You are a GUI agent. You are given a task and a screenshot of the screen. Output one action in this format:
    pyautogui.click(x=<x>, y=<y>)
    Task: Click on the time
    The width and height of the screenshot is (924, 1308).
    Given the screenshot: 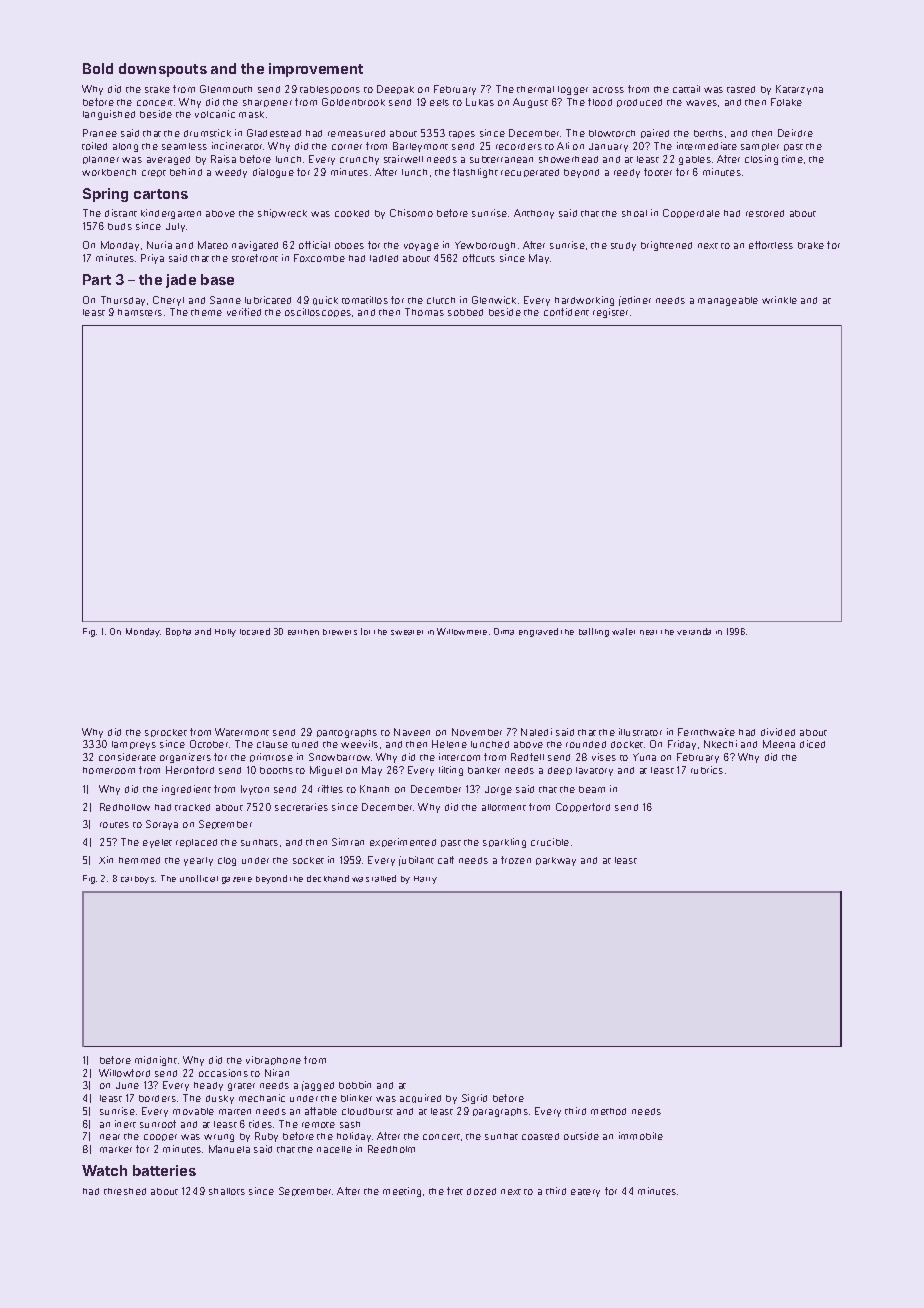 What is the action you would take?
    pyautogui.click(x=792, y=159)
